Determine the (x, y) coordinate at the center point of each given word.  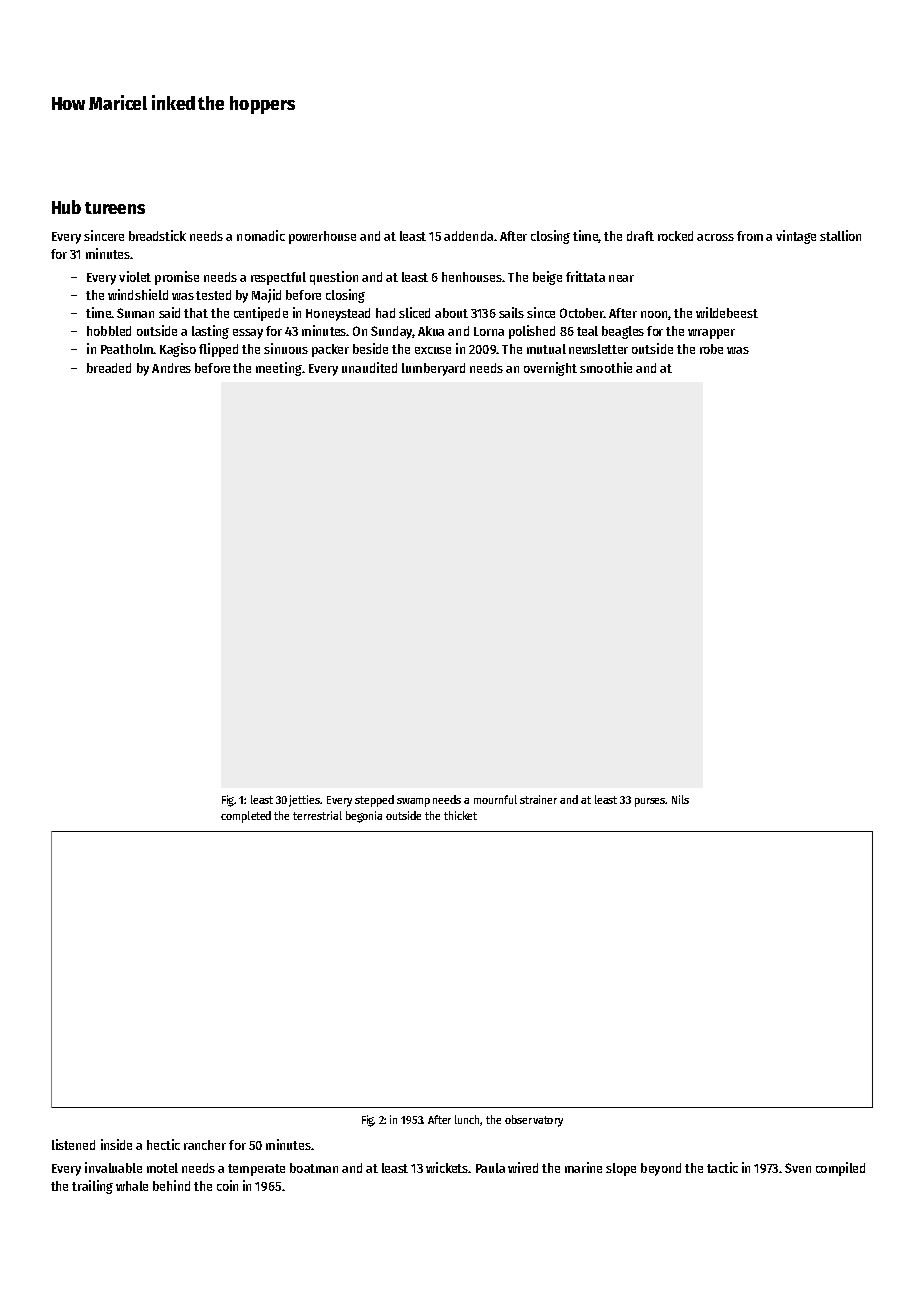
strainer (538, 799)
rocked (675, 236)
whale (132, 1186)
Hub (66, 207)
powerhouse (322, 237)
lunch (468, 1120)
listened (73, 1144)
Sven (798, 1168)
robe (711, 349)
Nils (680, 799)
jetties (305, 801)
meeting (279, 369)
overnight (550, 369)
